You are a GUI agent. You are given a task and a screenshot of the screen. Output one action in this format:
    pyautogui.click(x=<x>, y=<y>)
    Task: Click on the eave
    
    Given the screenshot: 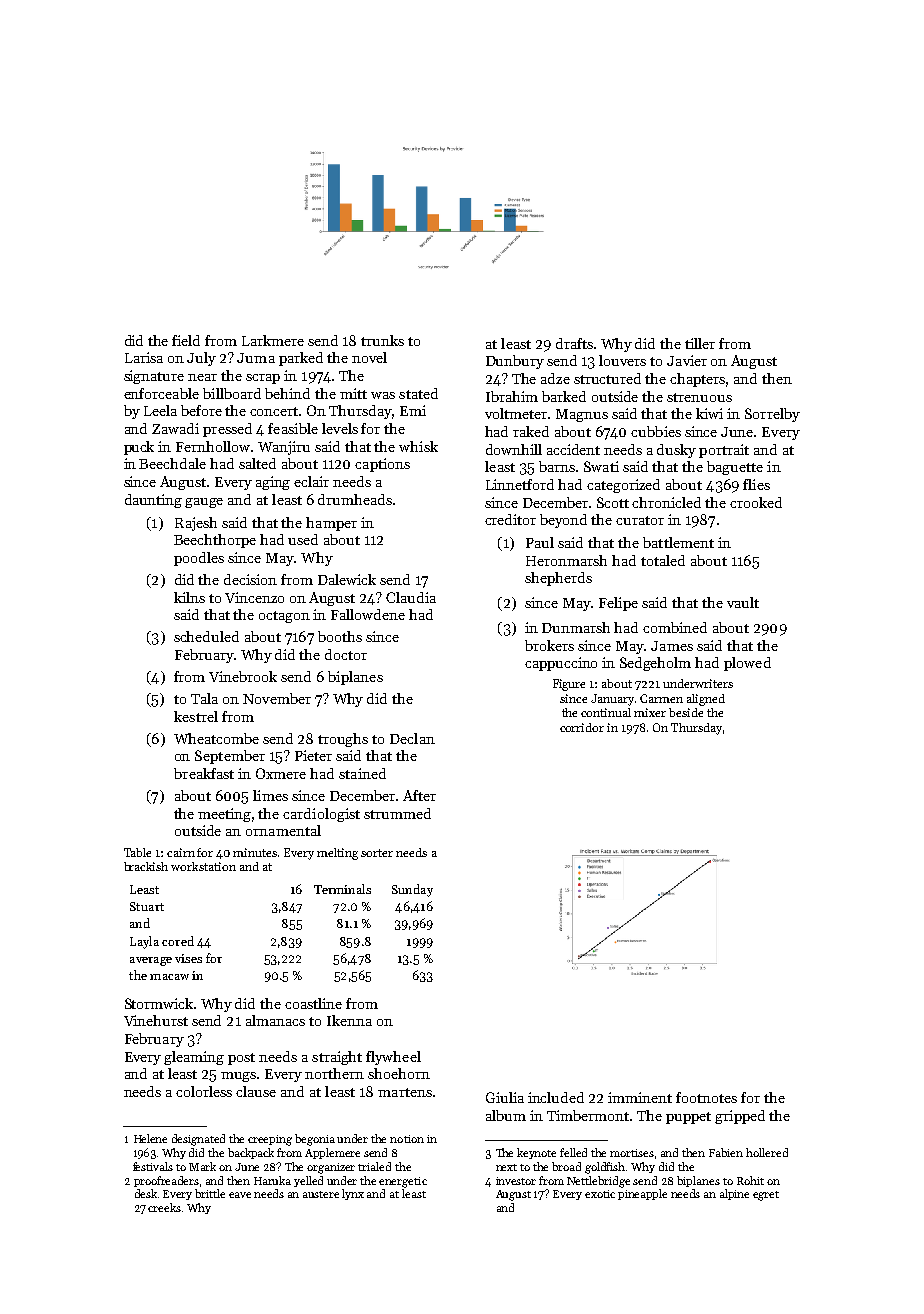 What is the action you would take?
    pyautogui.click(x=240, y=1195)
